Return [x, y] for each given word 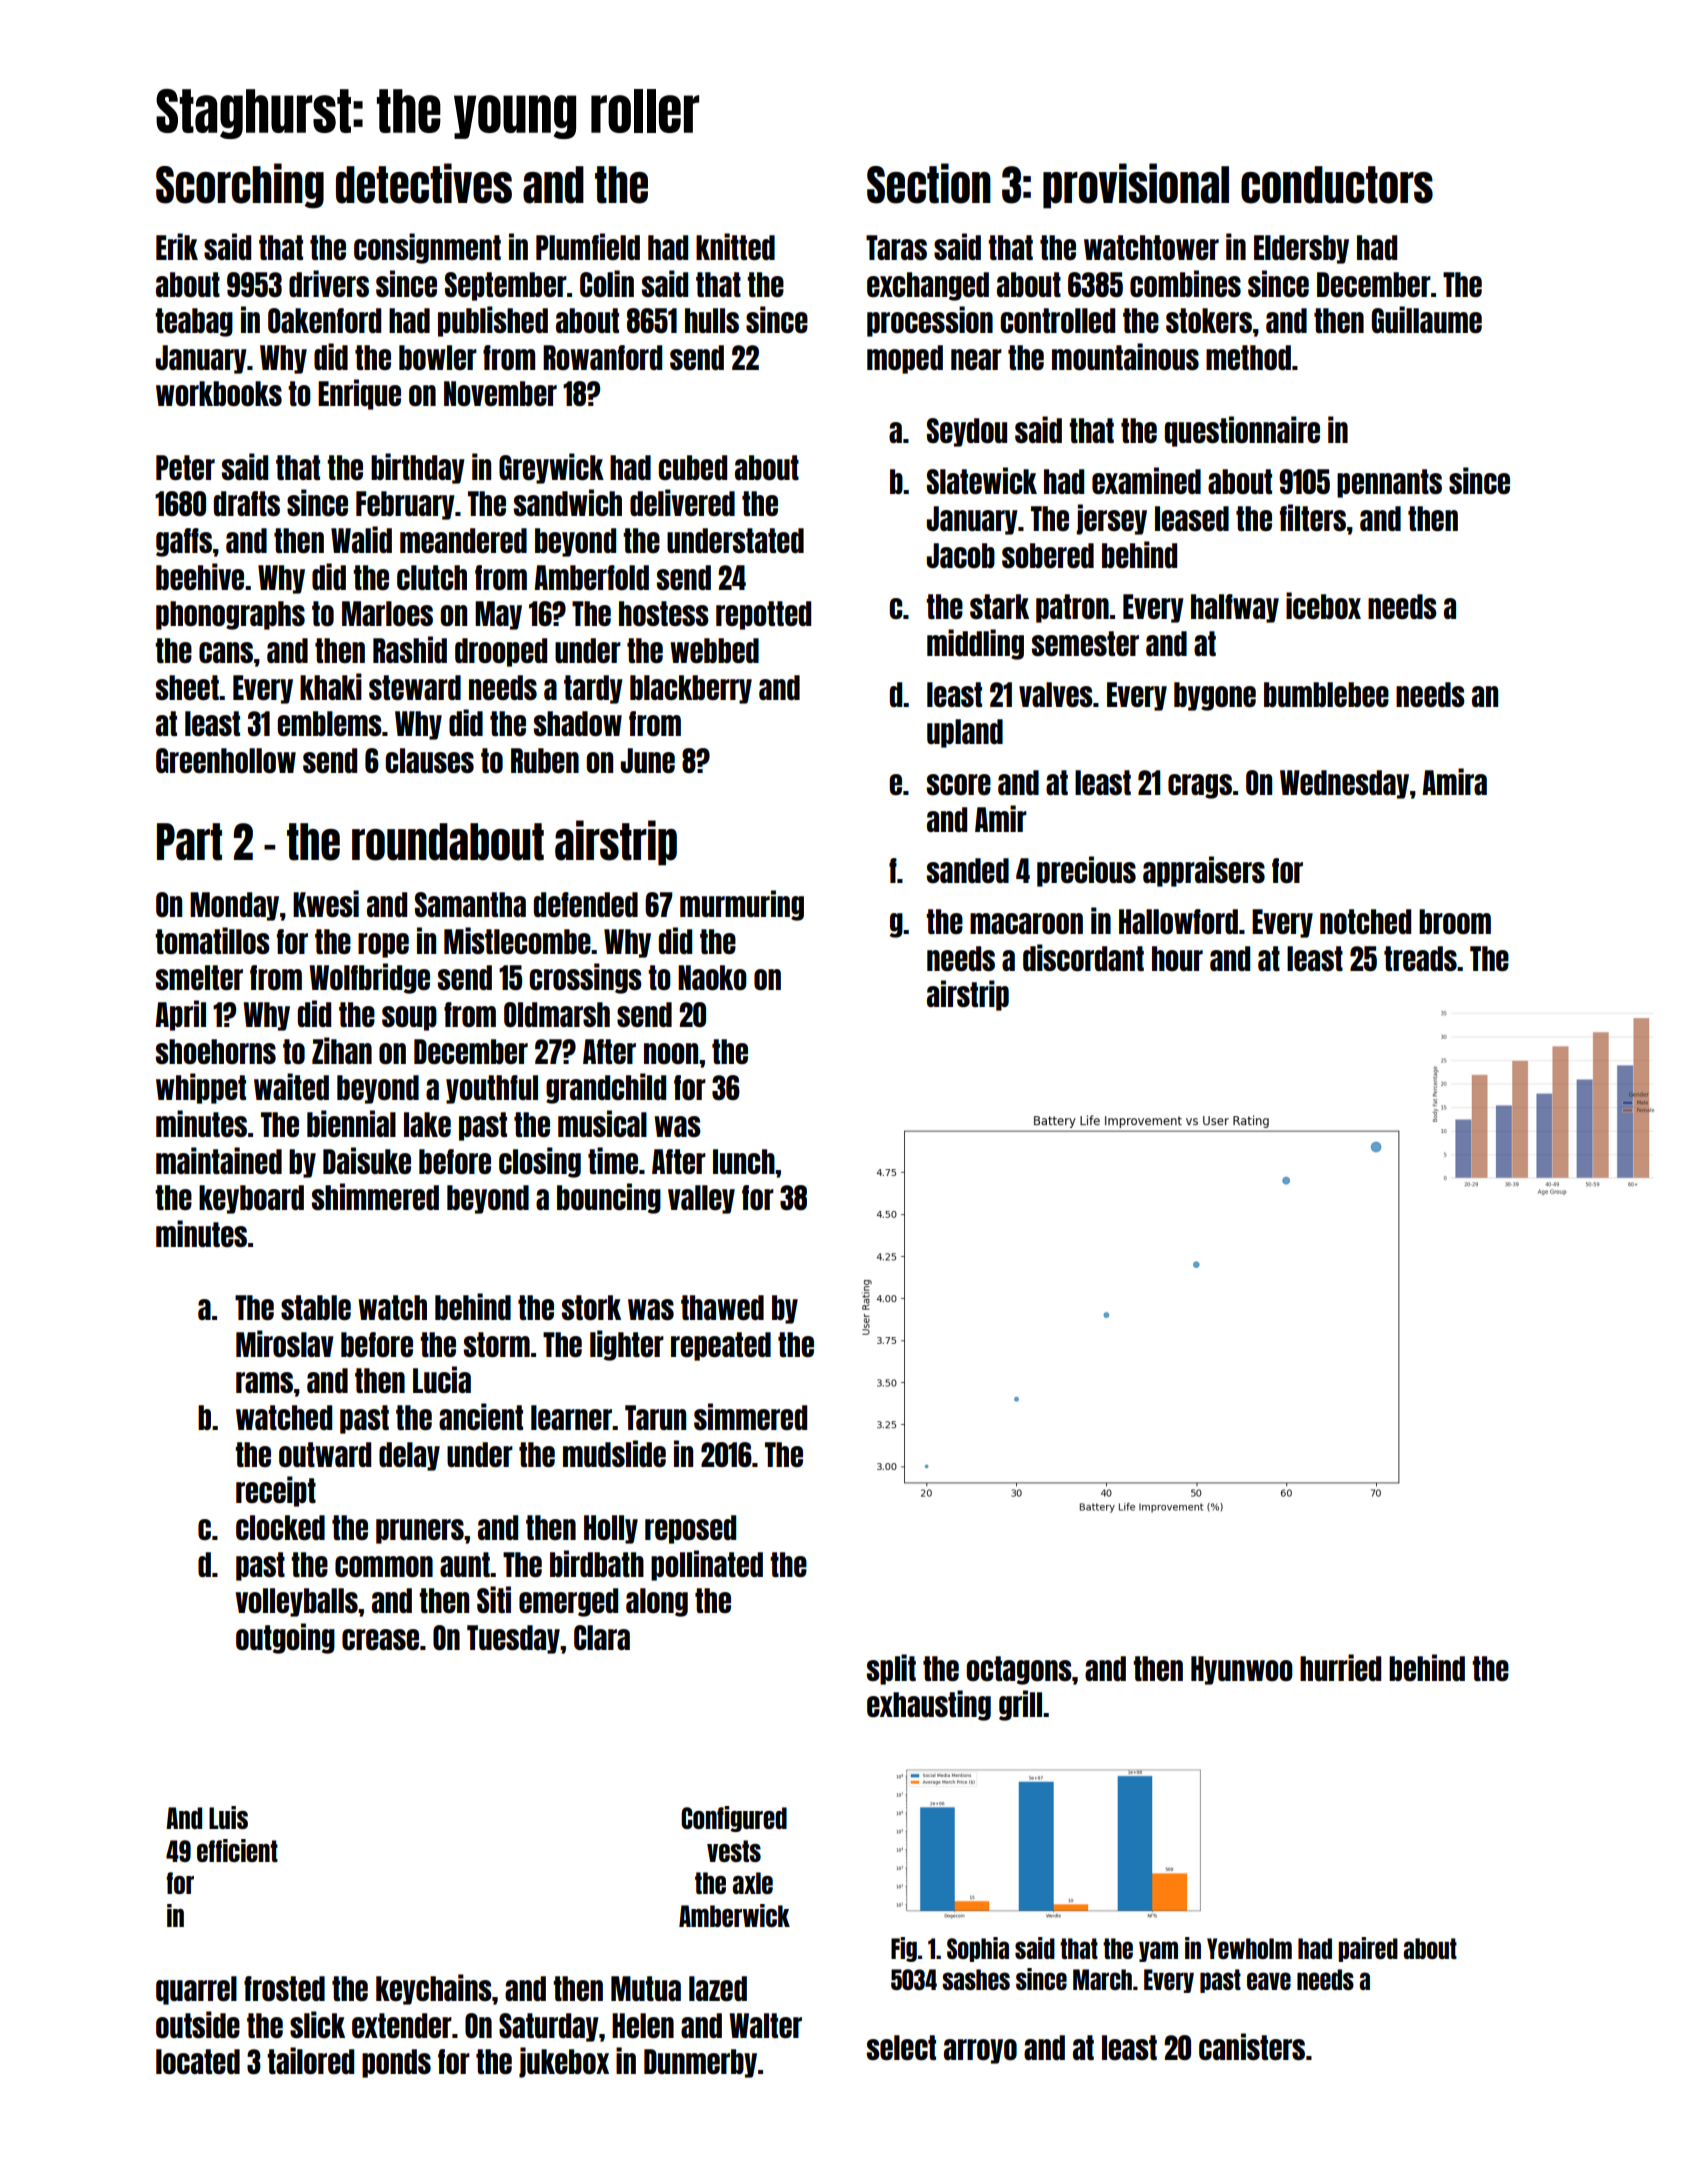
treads [1420, 958]
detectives [424, 183]
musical [602, 1123]
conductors [1337, 185]
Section [929, 183]
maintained [219, 1160]
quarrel [196, 1990]
